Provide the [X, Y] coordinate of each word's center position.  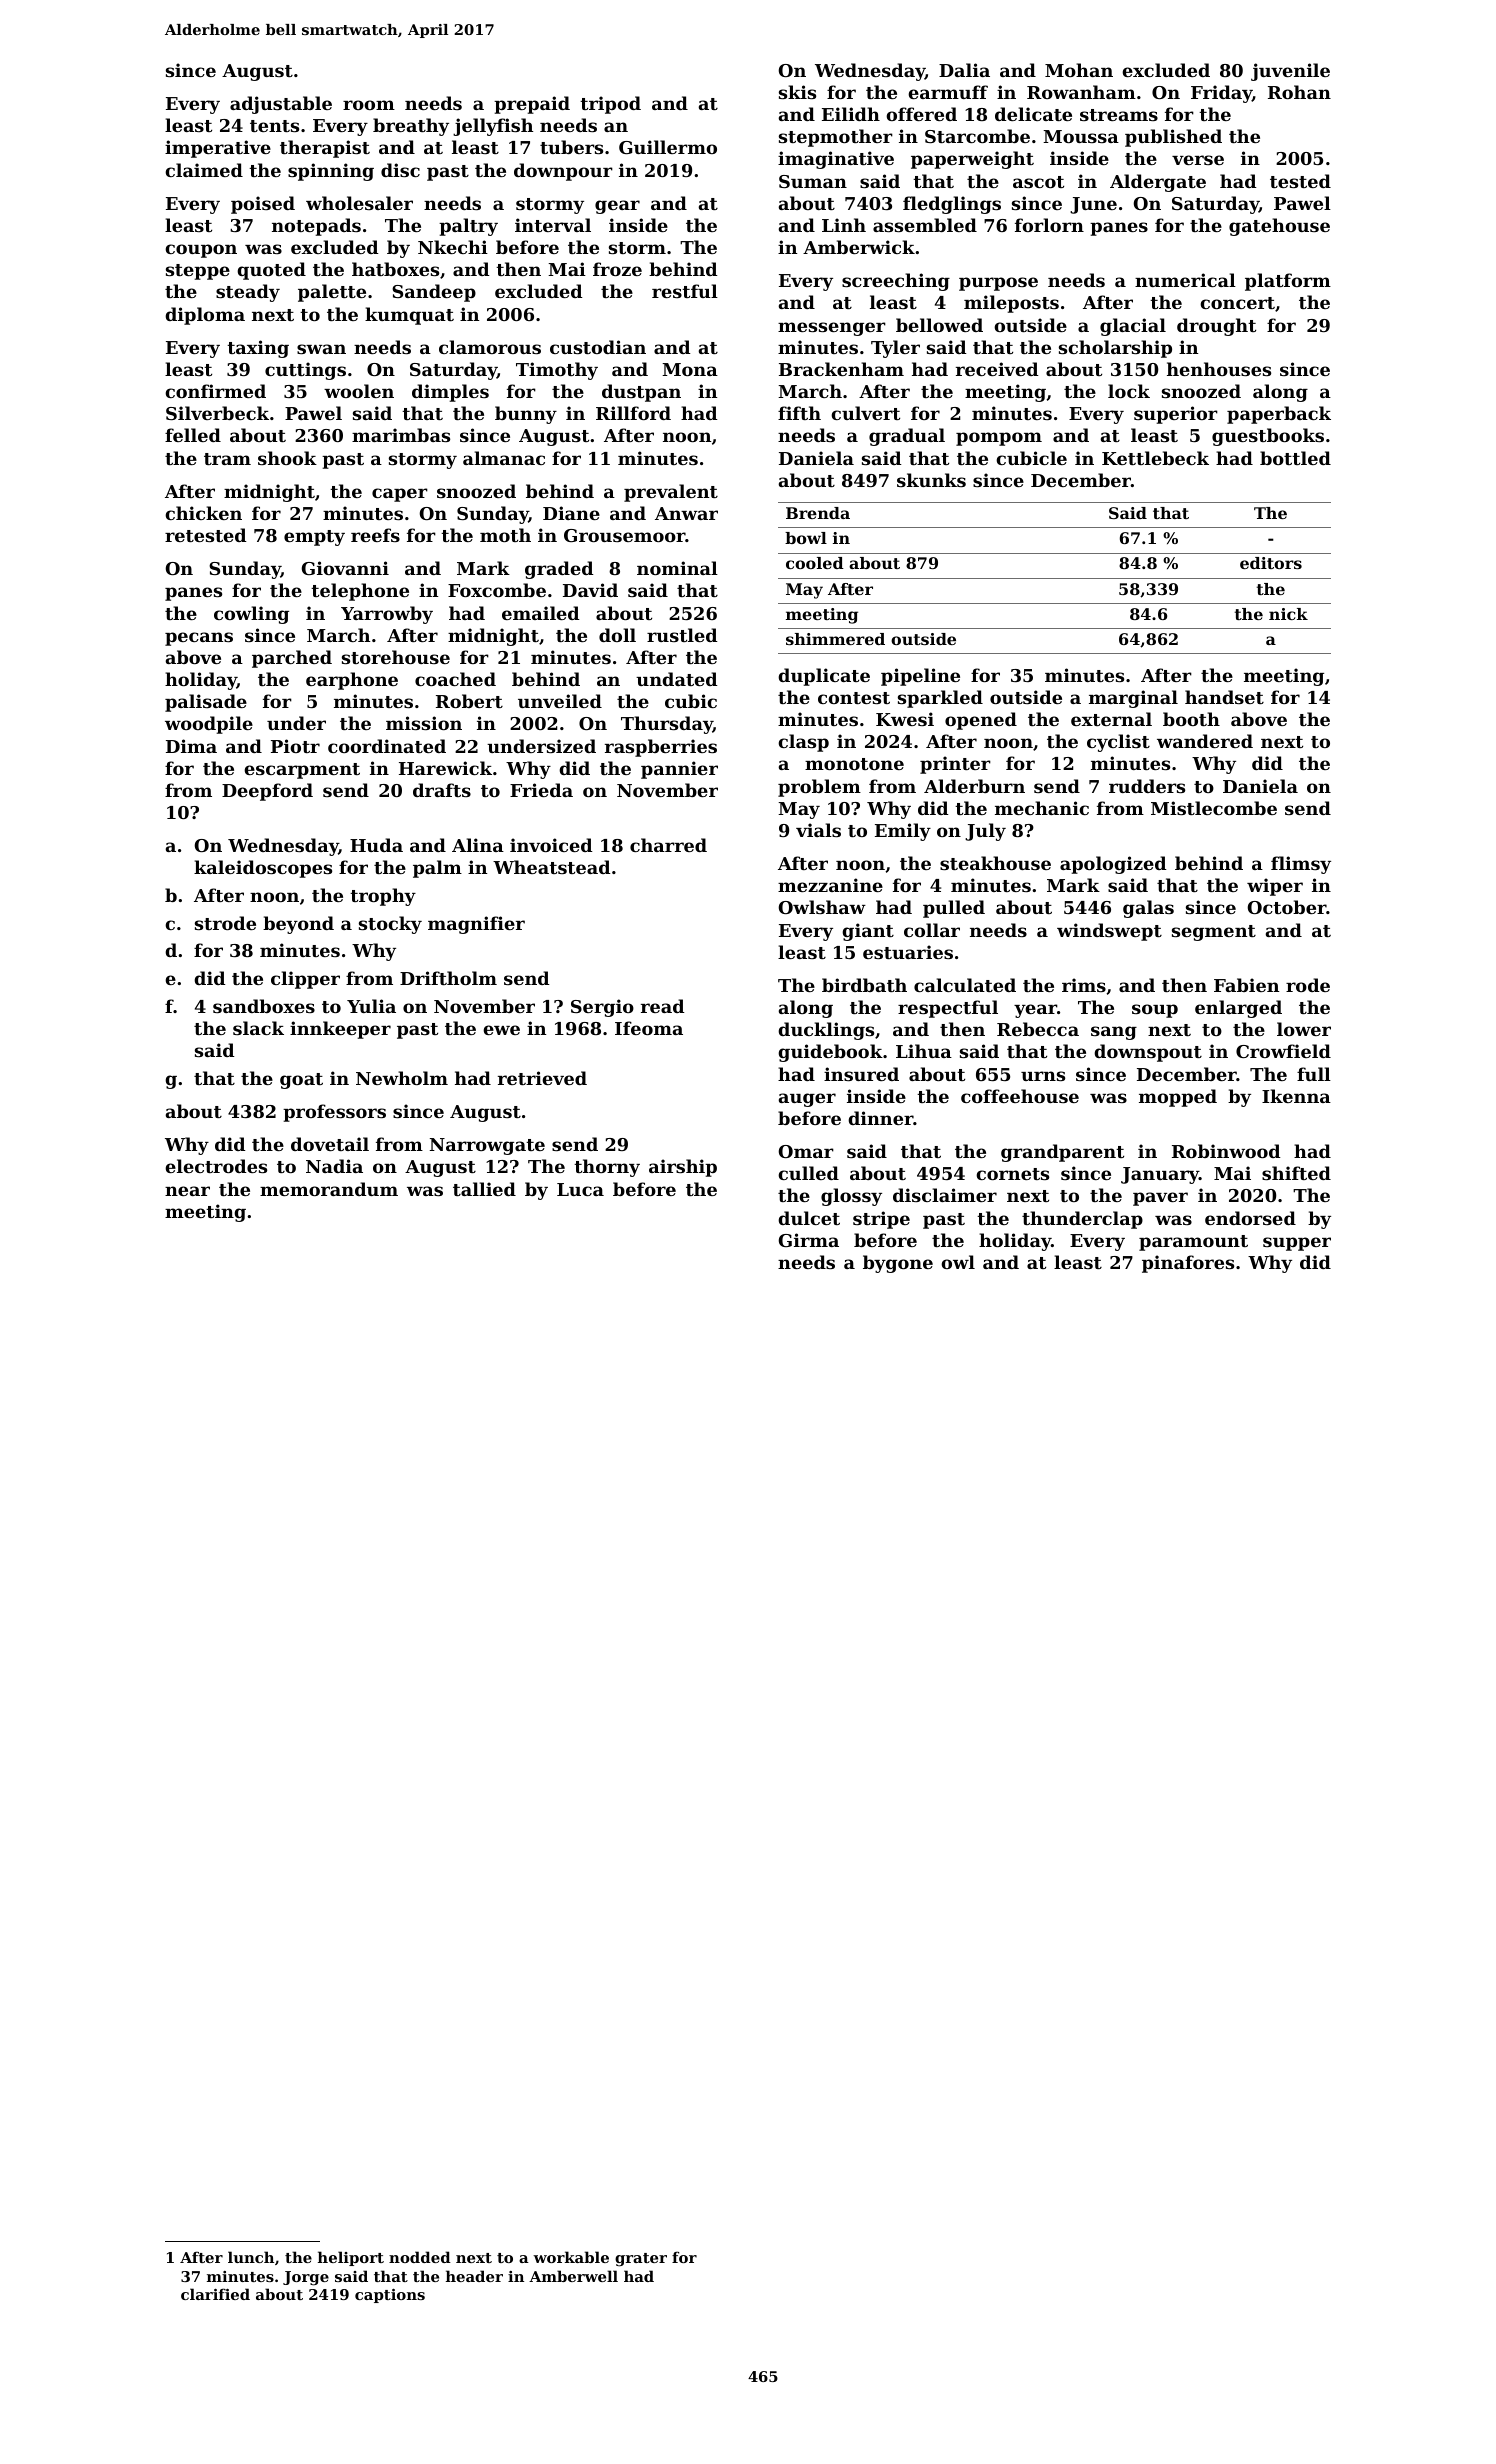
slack [258, 1028]
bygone [898, 1264]
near [187, 1191]
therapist [325, 149]
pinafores [1188, 1264]
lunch [251, 2257]
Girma [809, 1240]
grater [641, 2260]
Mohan [1079, 70]
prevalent [671, 493]
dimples [450, 393]
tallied [484, 1189]
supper [1297, 1244]
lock [1129, 391]
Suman [813, 181]
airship [683, 1168]
